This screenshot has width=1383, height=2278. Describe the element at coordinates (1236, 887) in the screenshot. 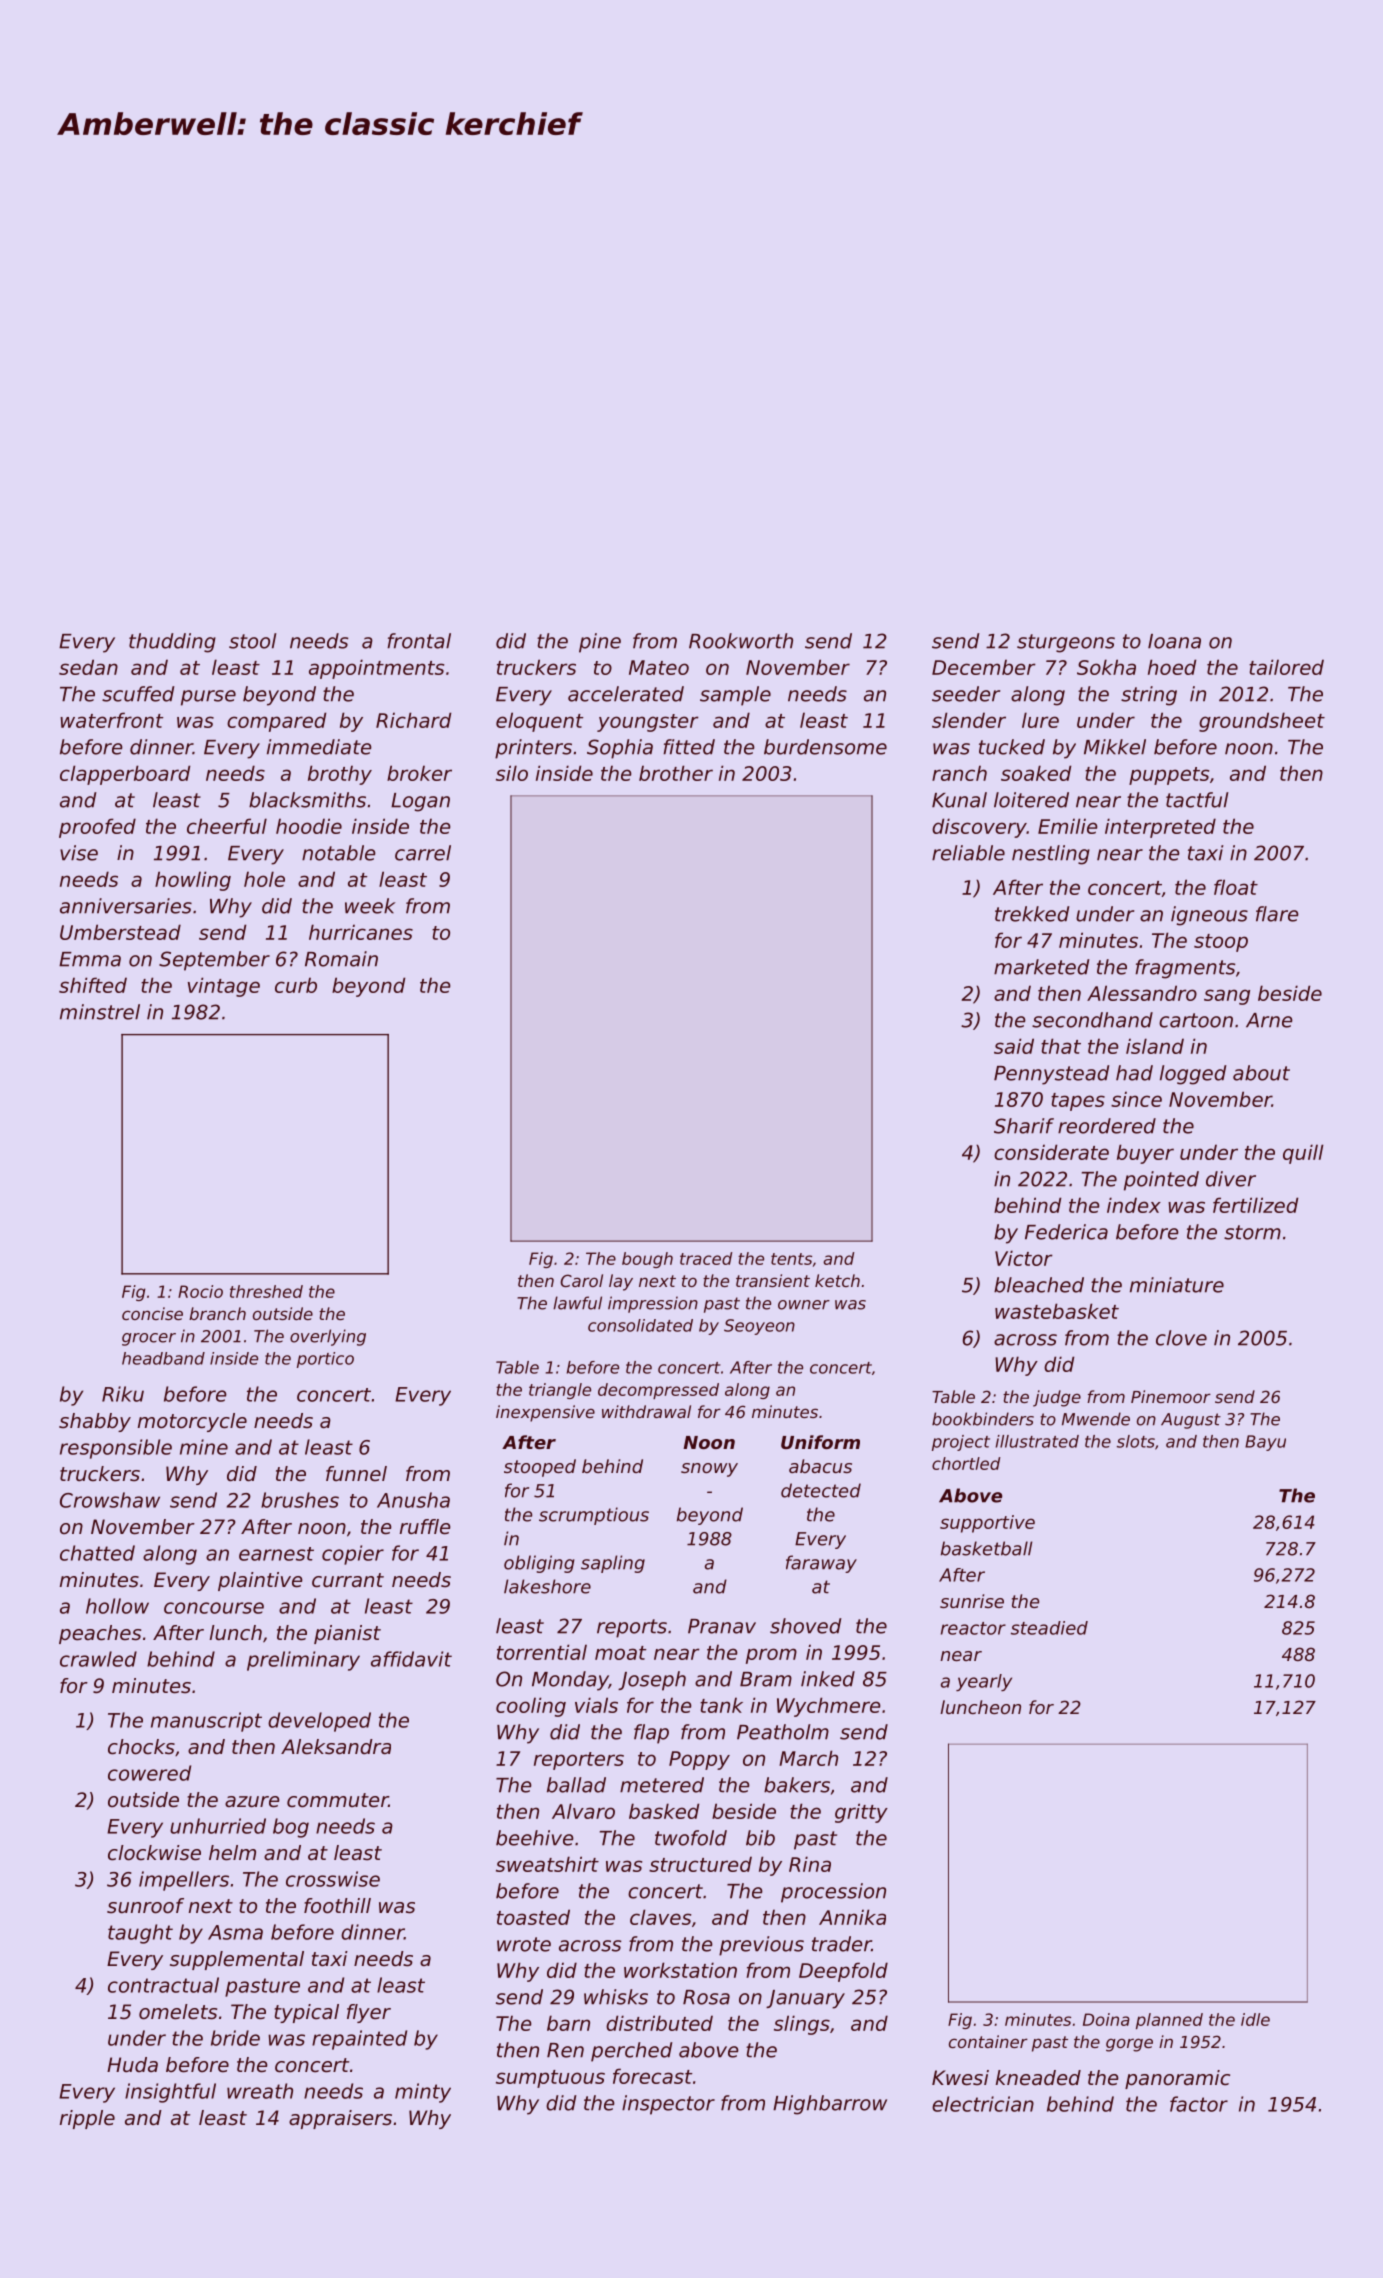

I see `float` at that location.
